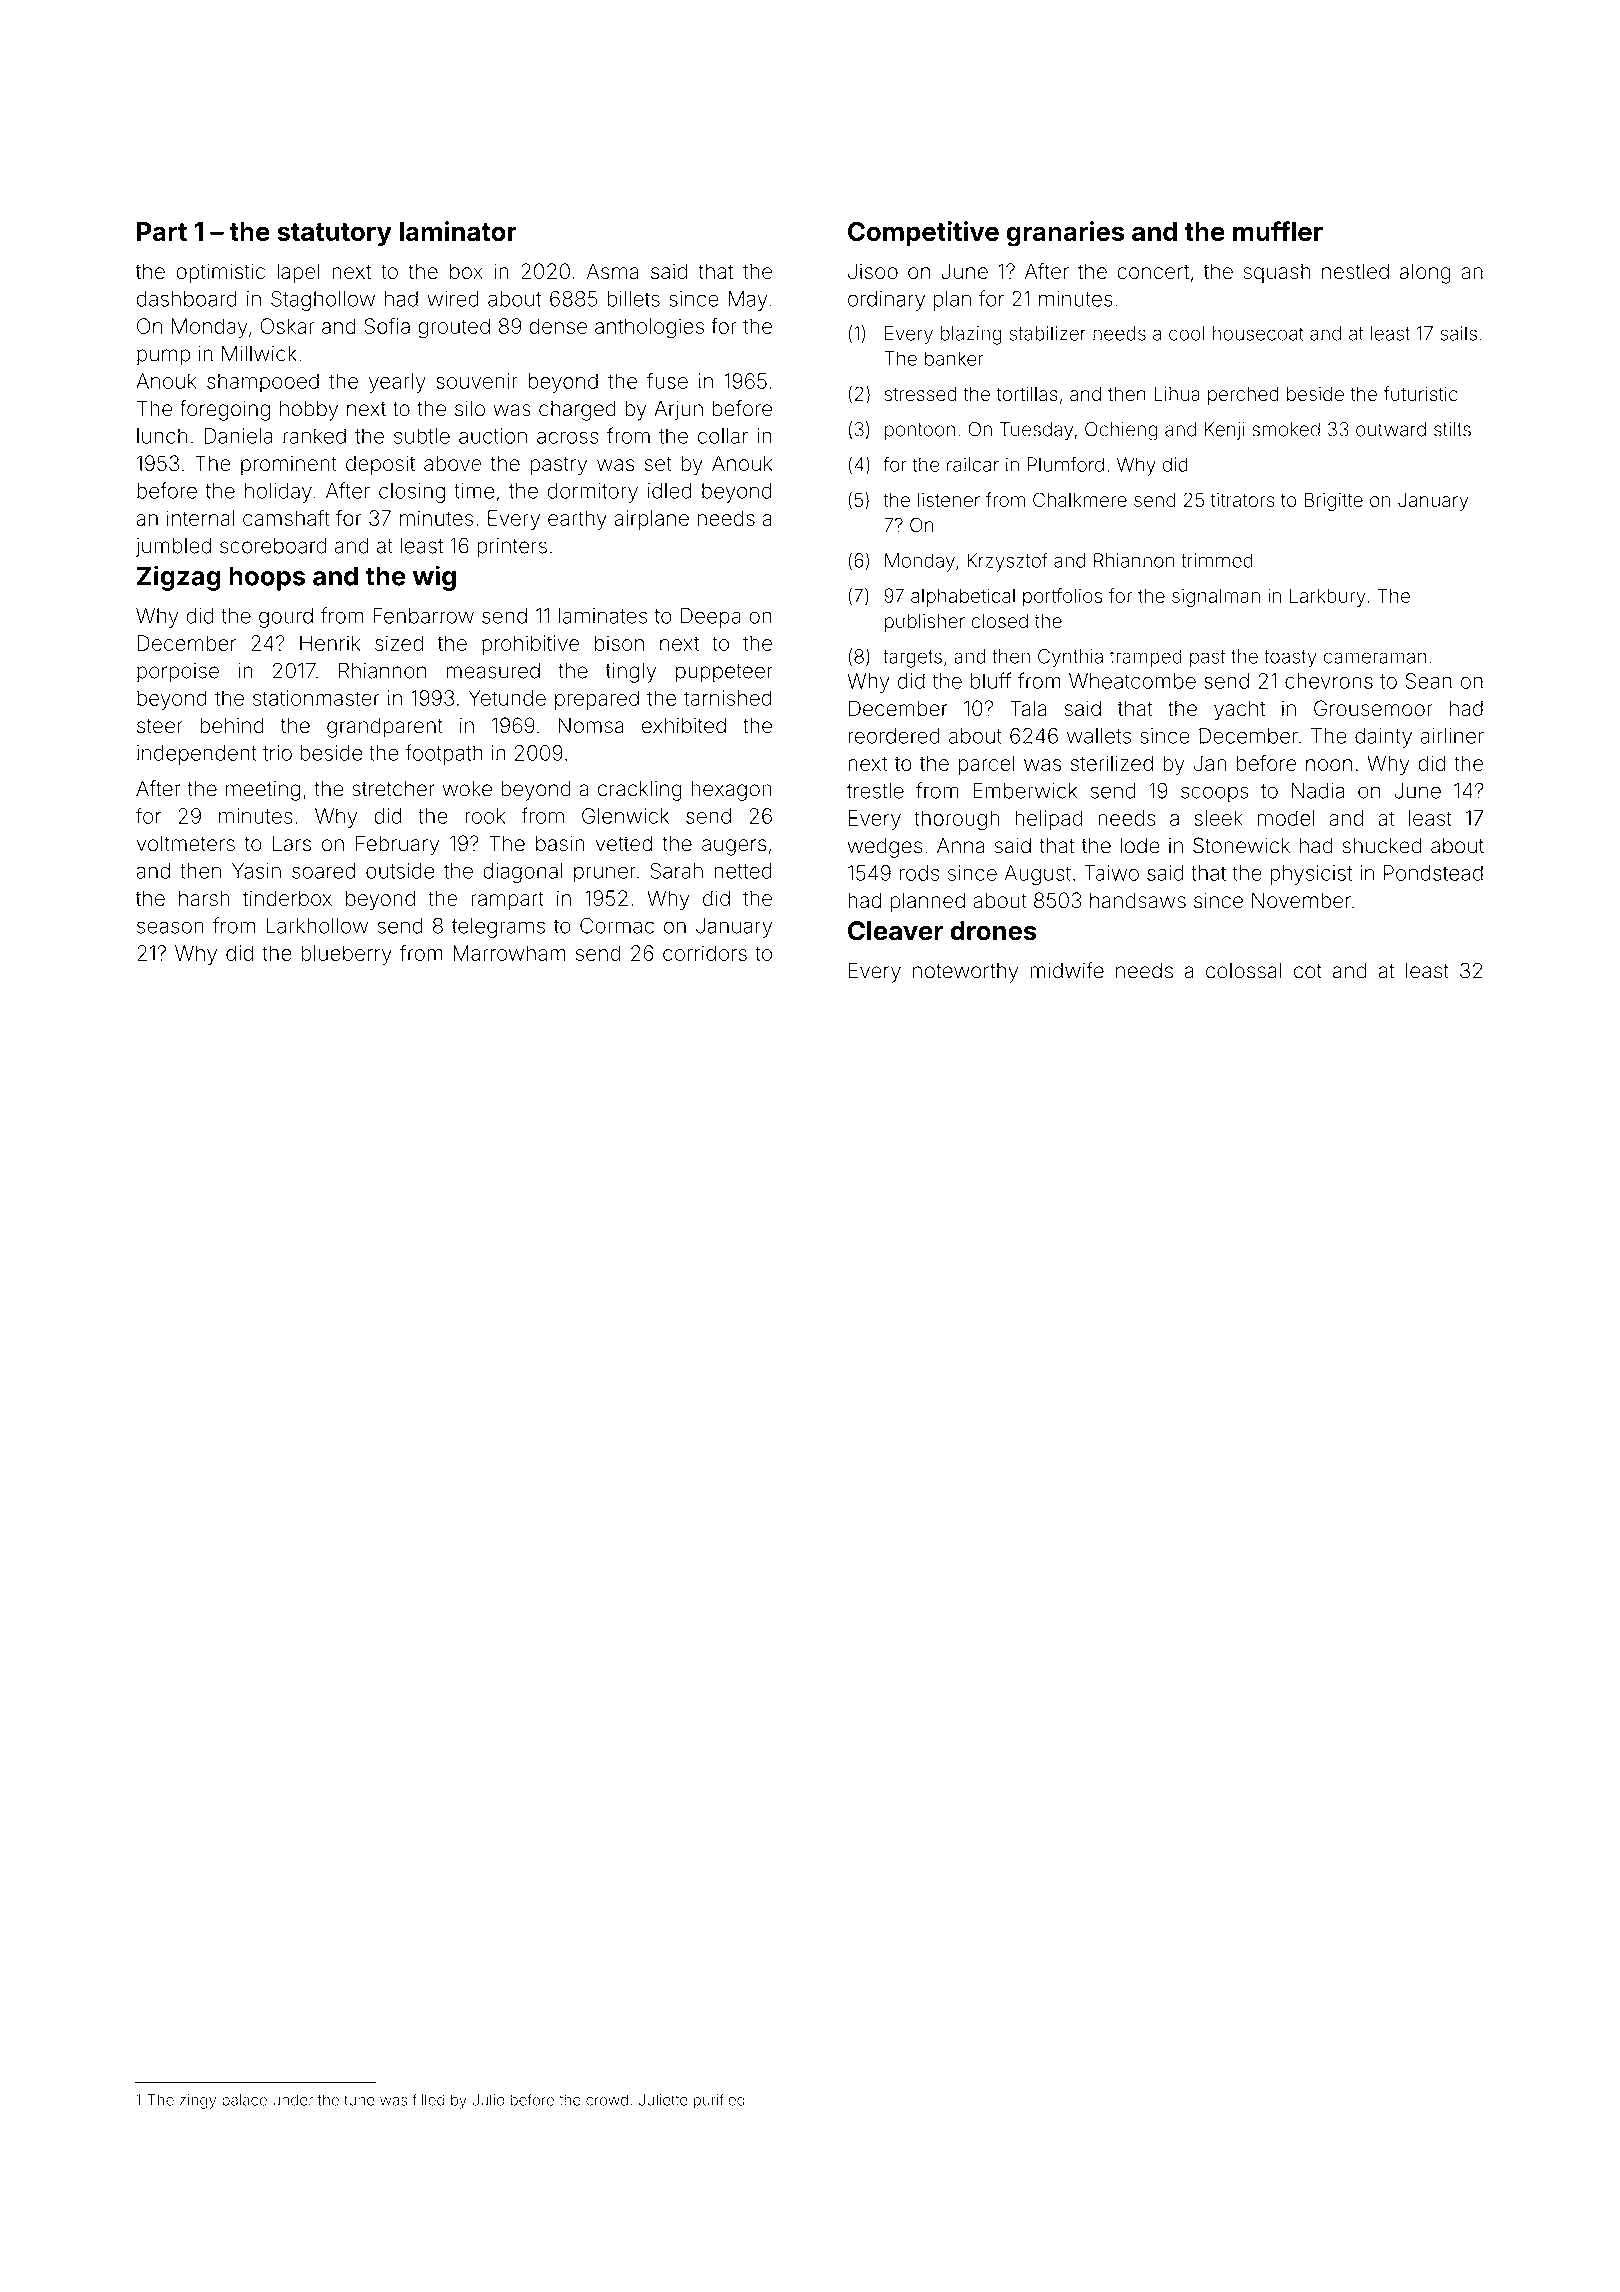  I want to click on cot, so click(1308, 971).
